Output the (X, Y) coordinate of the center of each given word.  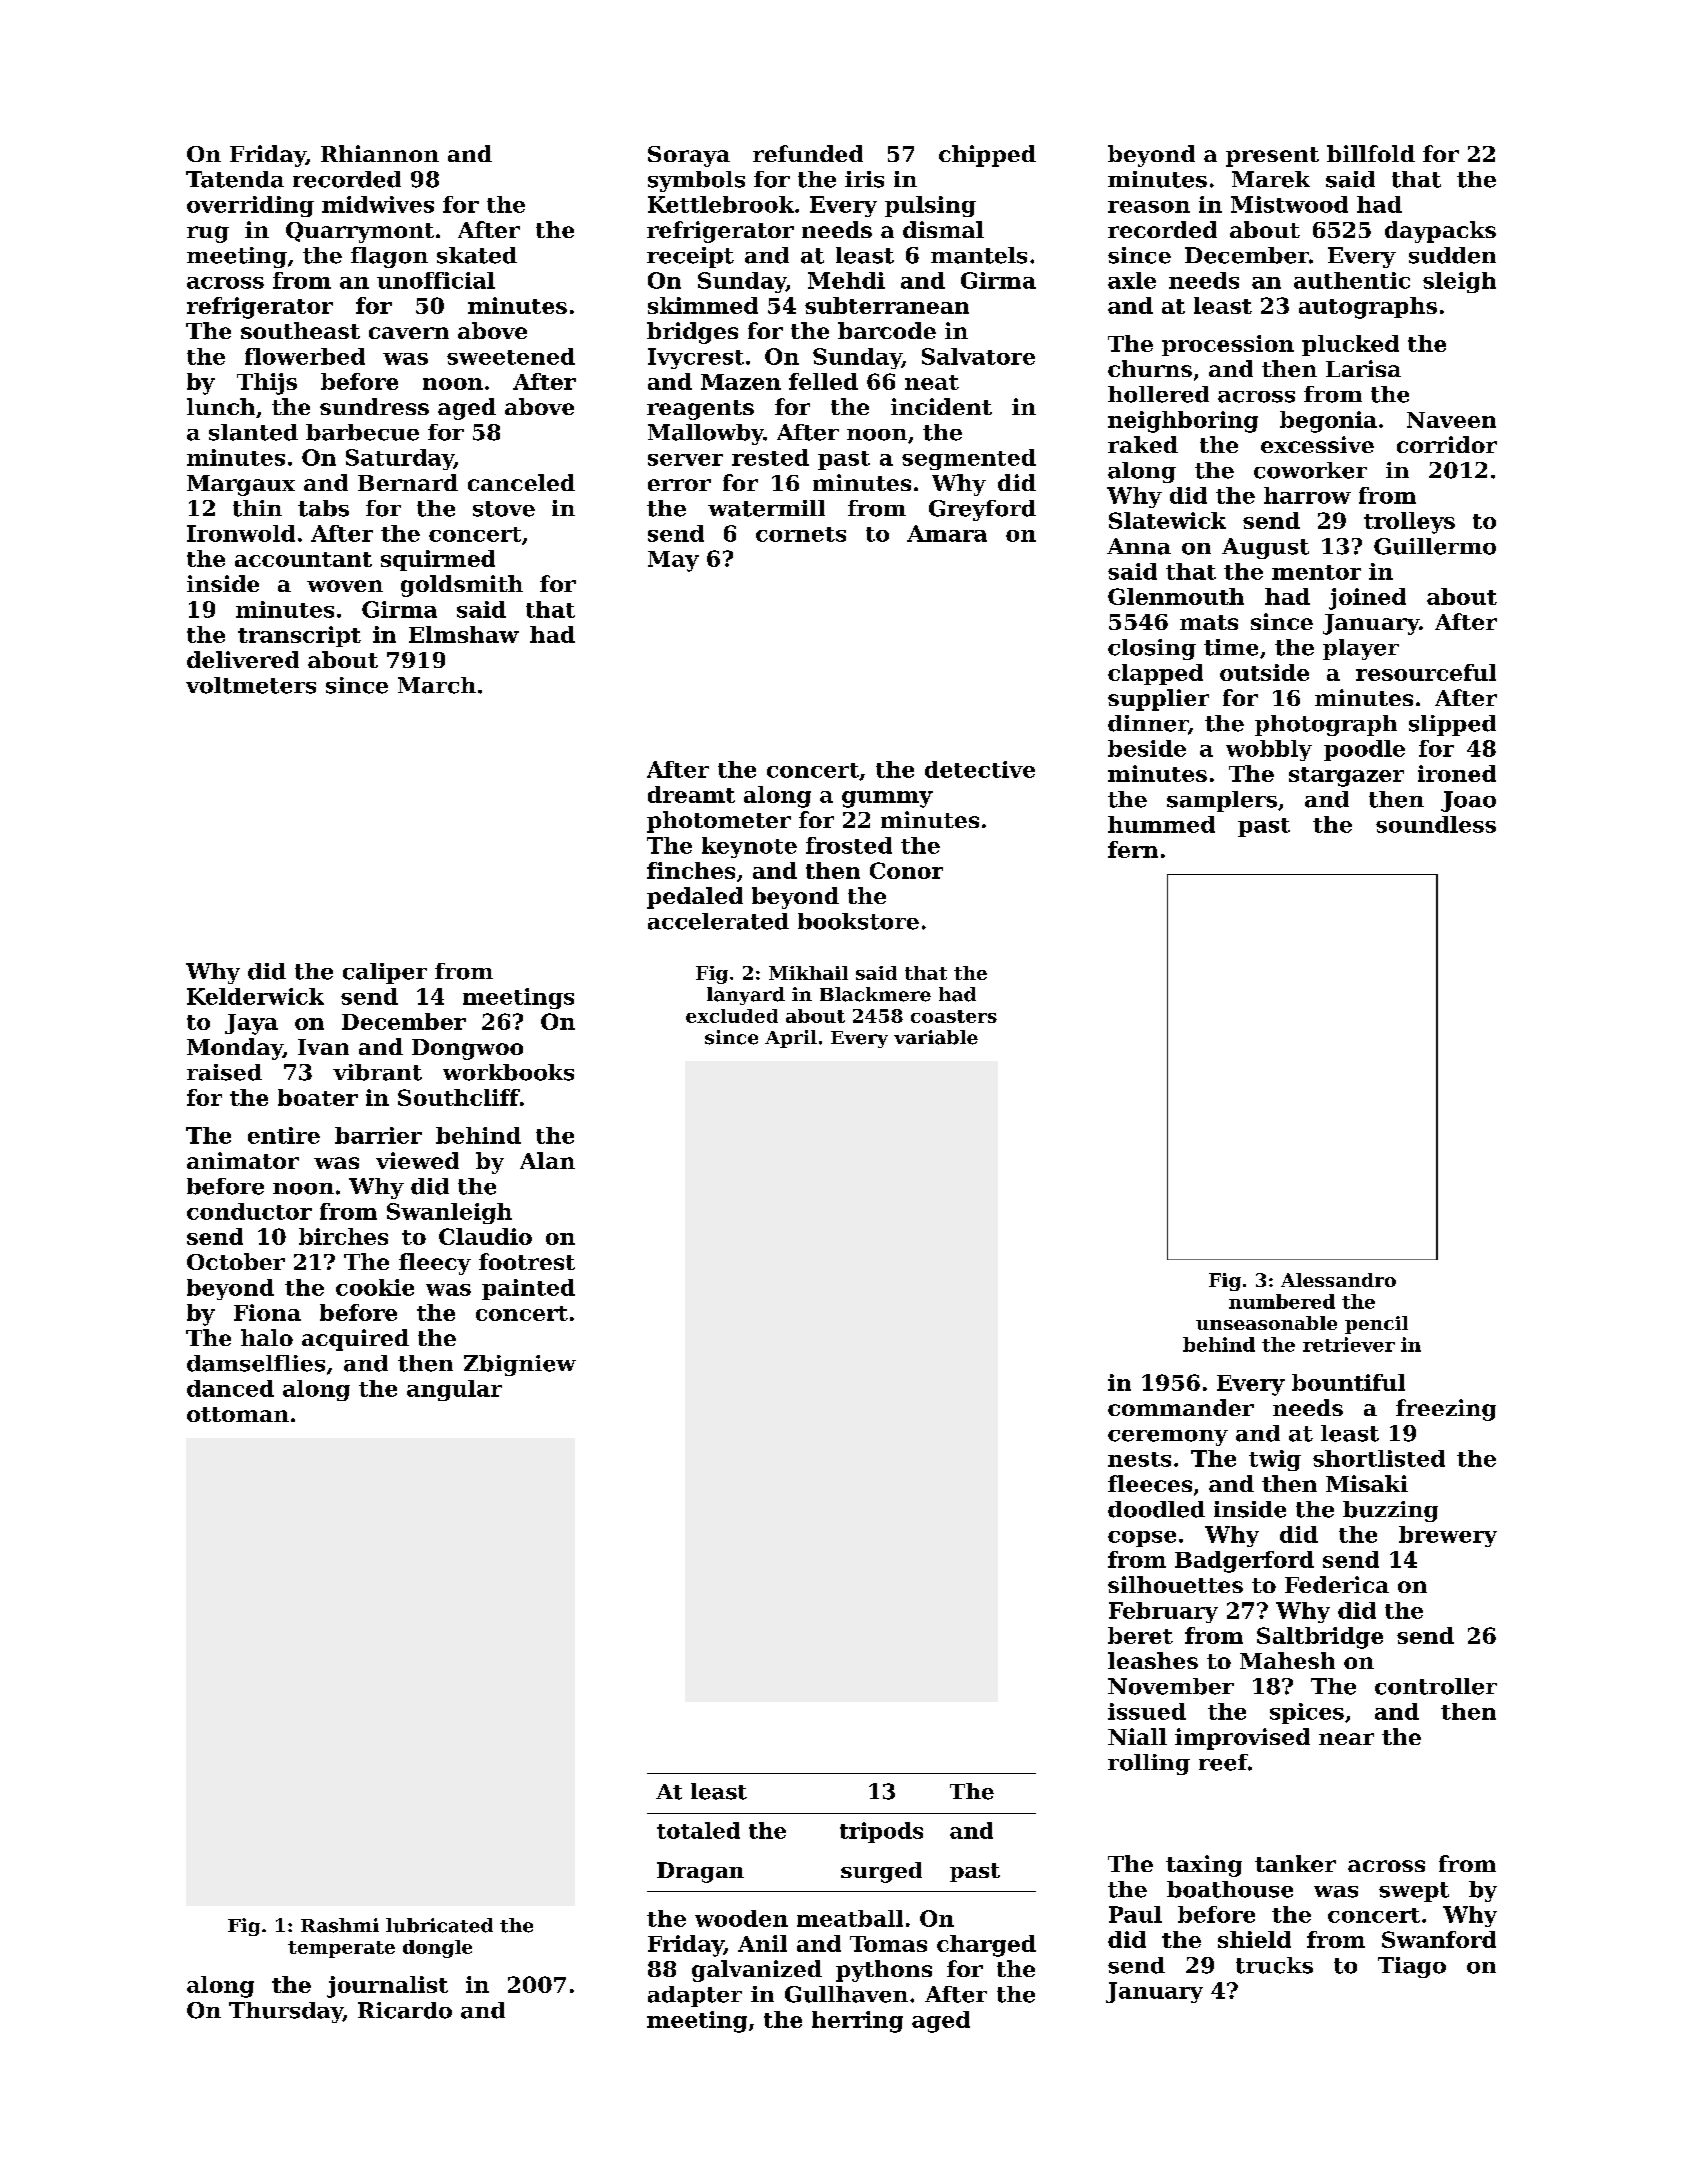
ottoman (238, 1414)
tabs (323, 508)
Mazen (741, 382)
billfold (1371, 153)
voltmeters (251, 685)
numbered (1282, 1301)
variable (936, 1037)
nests (1139, 1459)
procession (1228, 345)
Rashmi (340, 1925)
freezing (1446, 1410)
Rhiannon (380, 153)
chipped (987, 156)
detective (980, 769)
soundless (1436, 824)
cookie (375, 1287)
